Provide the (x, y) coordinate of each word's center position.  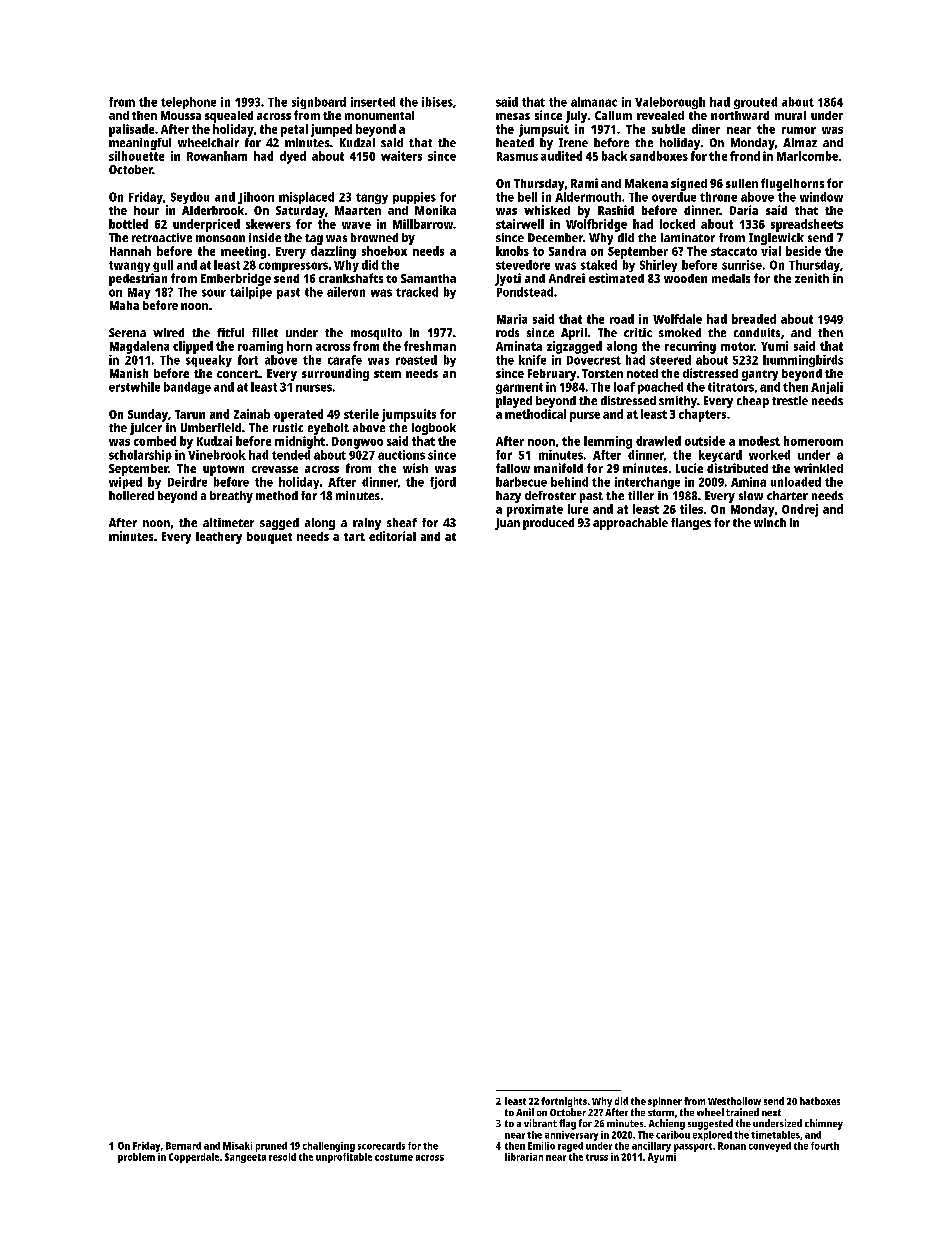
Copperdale (194, 1158)
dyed (293, 157)
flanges (691, 524)
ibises (437, 102)
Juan (507, 524)
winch (770, 522)
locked (677, 224)
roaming (260, 347)
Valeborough (670, 103)
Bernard (183, 1146)
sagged (279, 524)
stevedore (523, 265)
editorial (392, 536)
